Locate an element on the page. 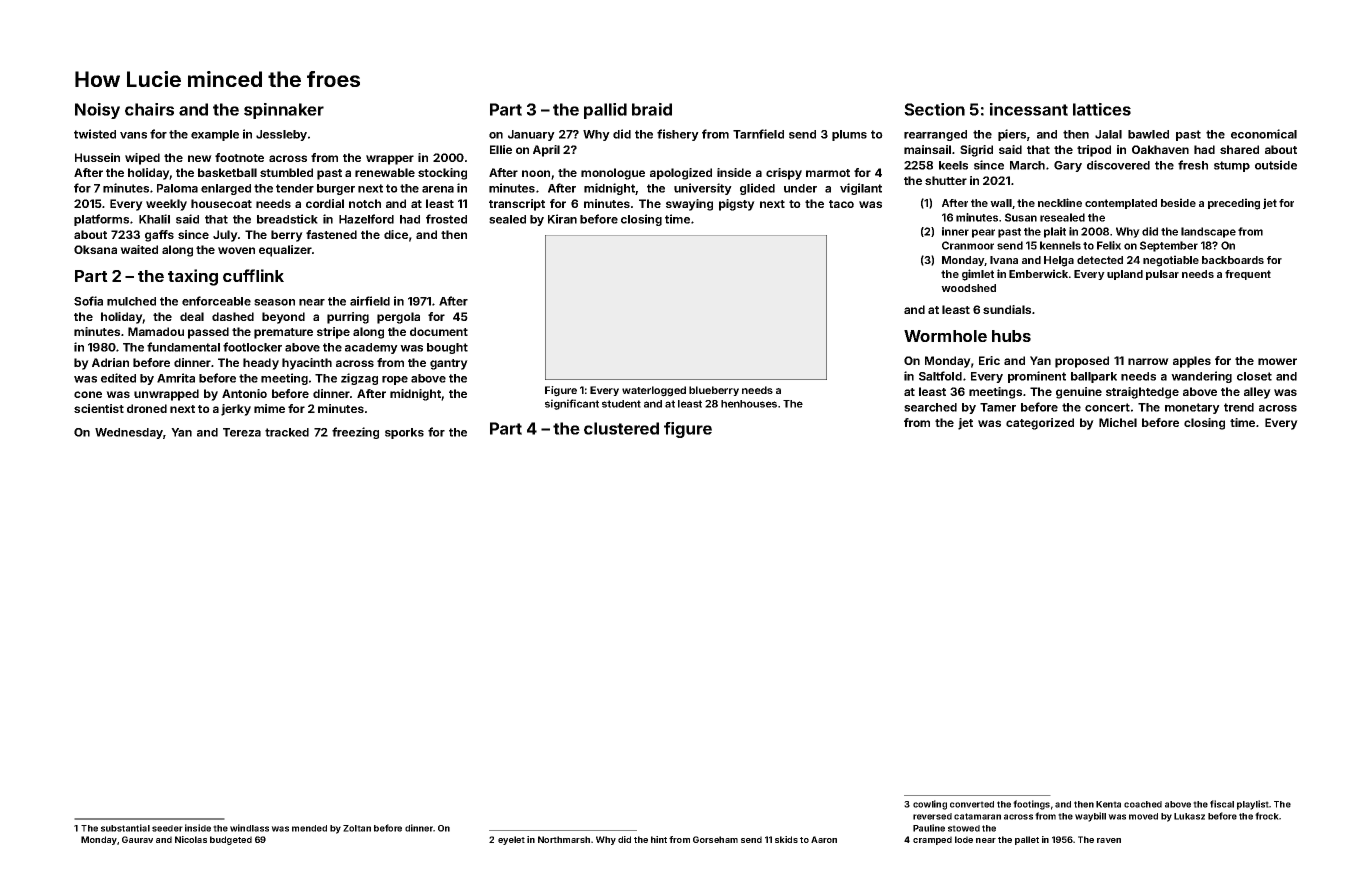  clustered is located at coordinates (621, 428).
